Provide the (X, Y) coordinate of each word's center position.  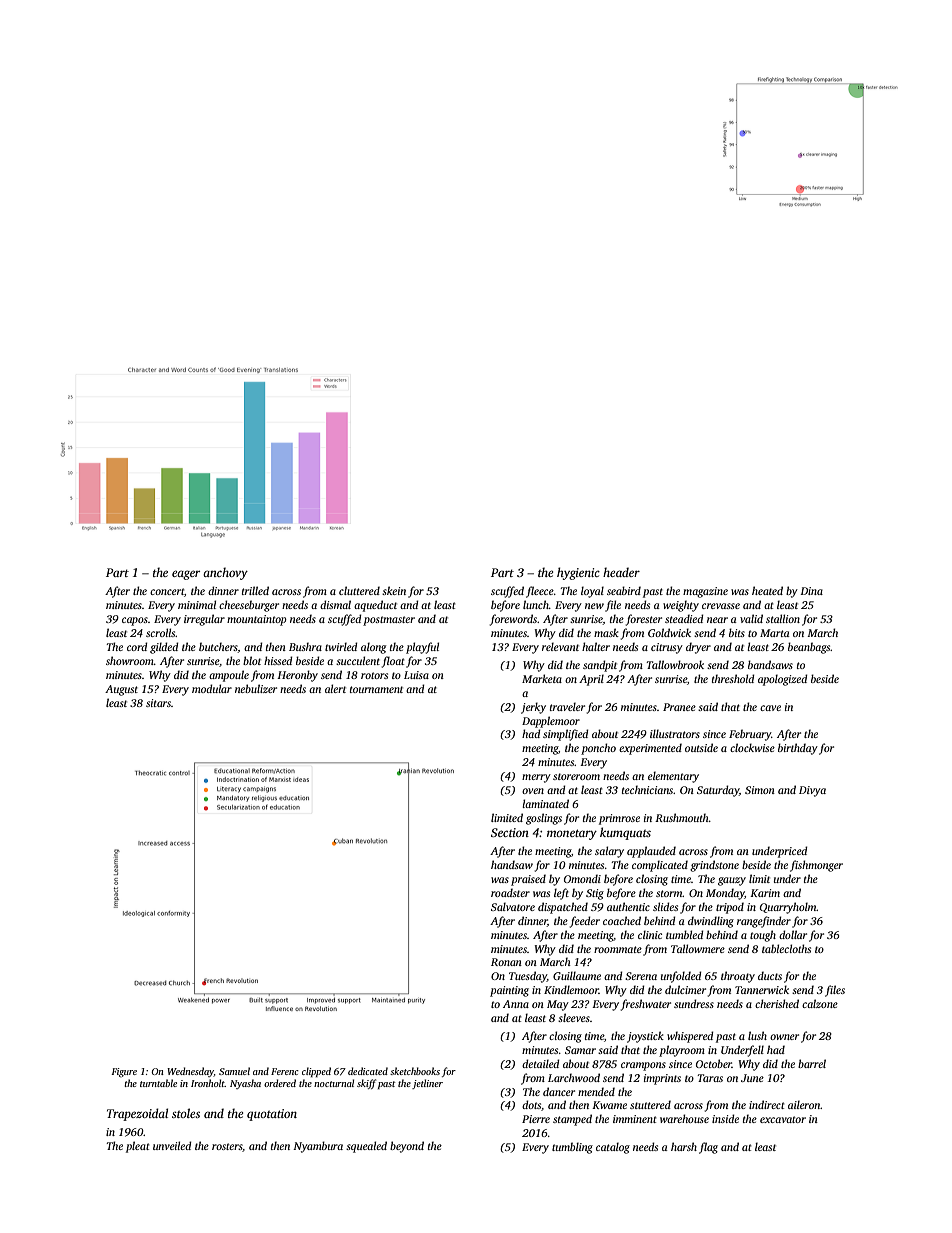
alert (335, 688)
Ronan (506, 962)
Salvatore (513, 906)
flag (708, 1148)
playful (422, 648)
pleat (138, 1147)
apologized (783, 680)
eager (186, 575)
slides (665, 906)
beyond (407, 1147)
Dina (812, 591)
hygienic (578, 573)
